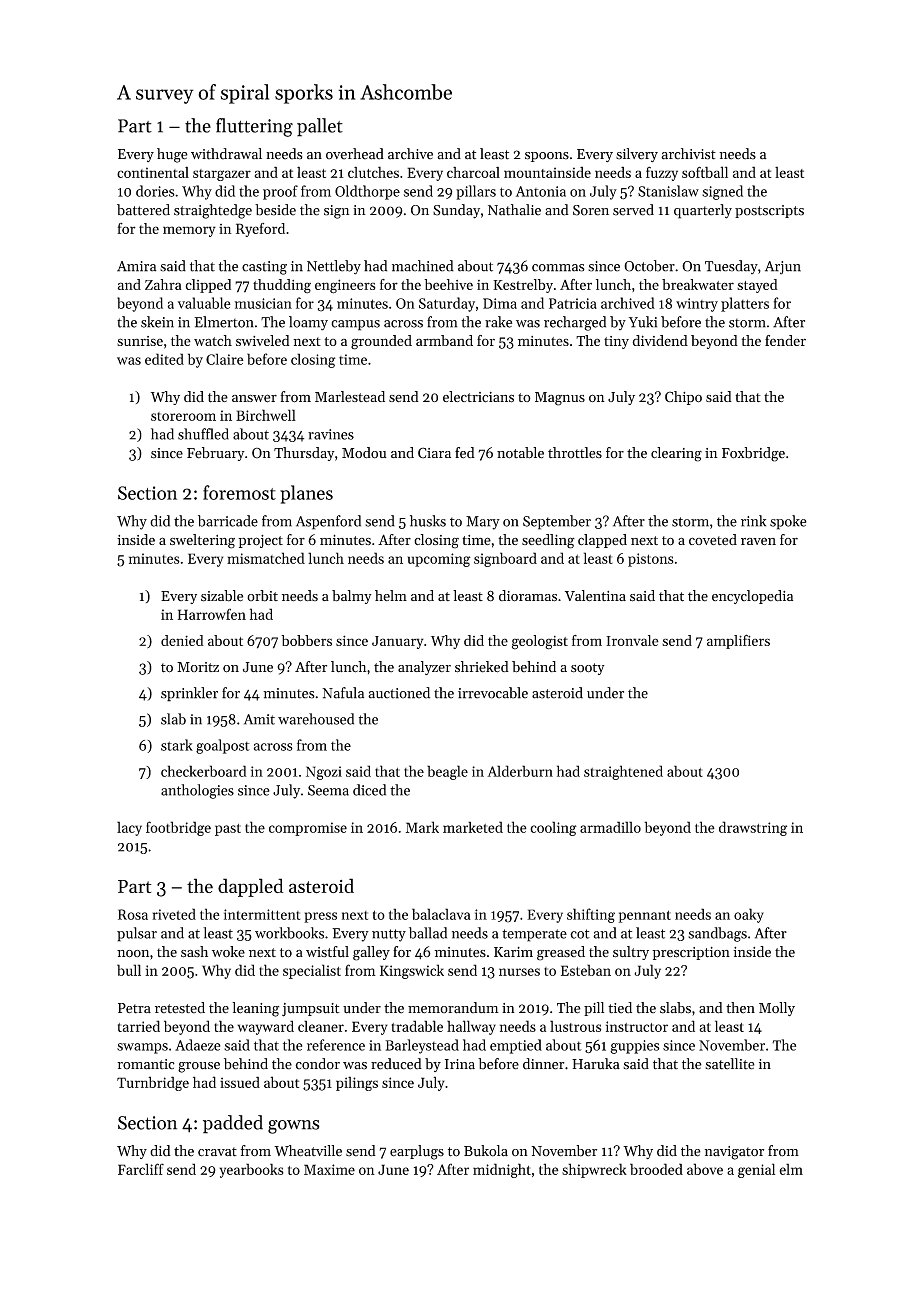  What do you see at coordinates (355, 325) in the screenshot?
I see `campus` at bounding box center [355, 325].
